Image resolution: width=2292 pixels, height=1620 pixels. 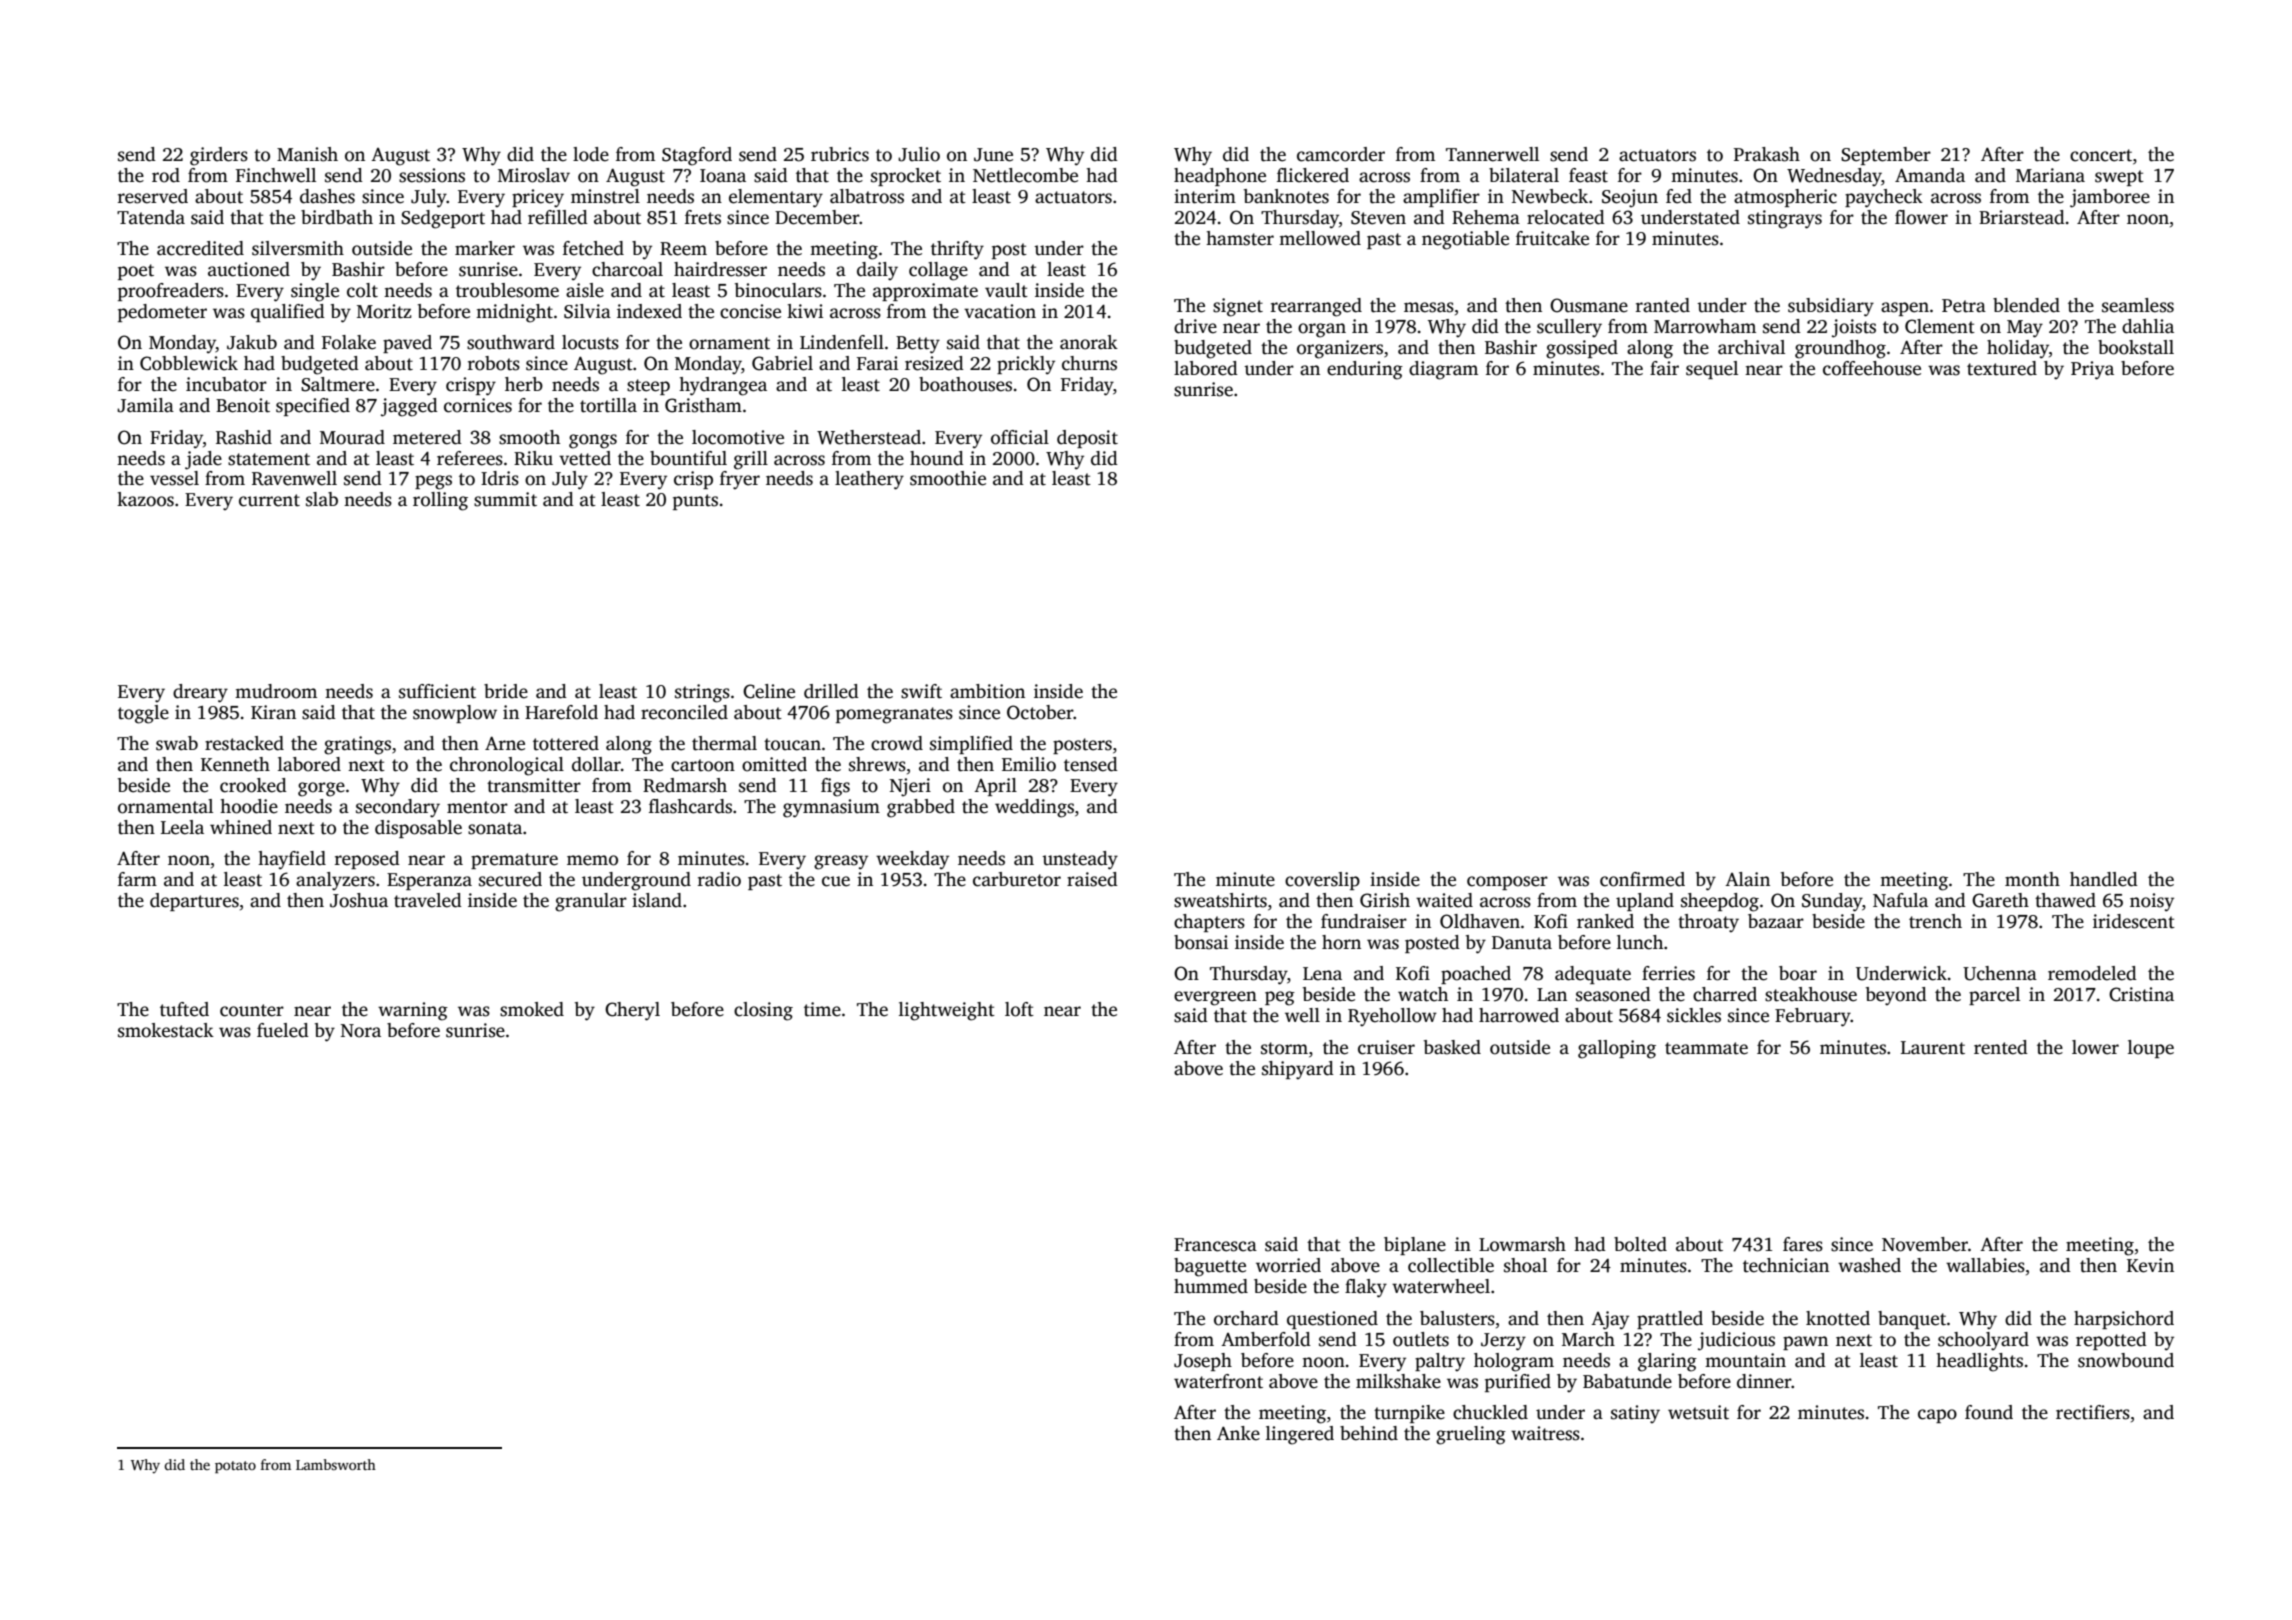 What do you see at coordinates (2025, 329) in the screenshot?
I see `May` at bounding box center [2025, 329].
